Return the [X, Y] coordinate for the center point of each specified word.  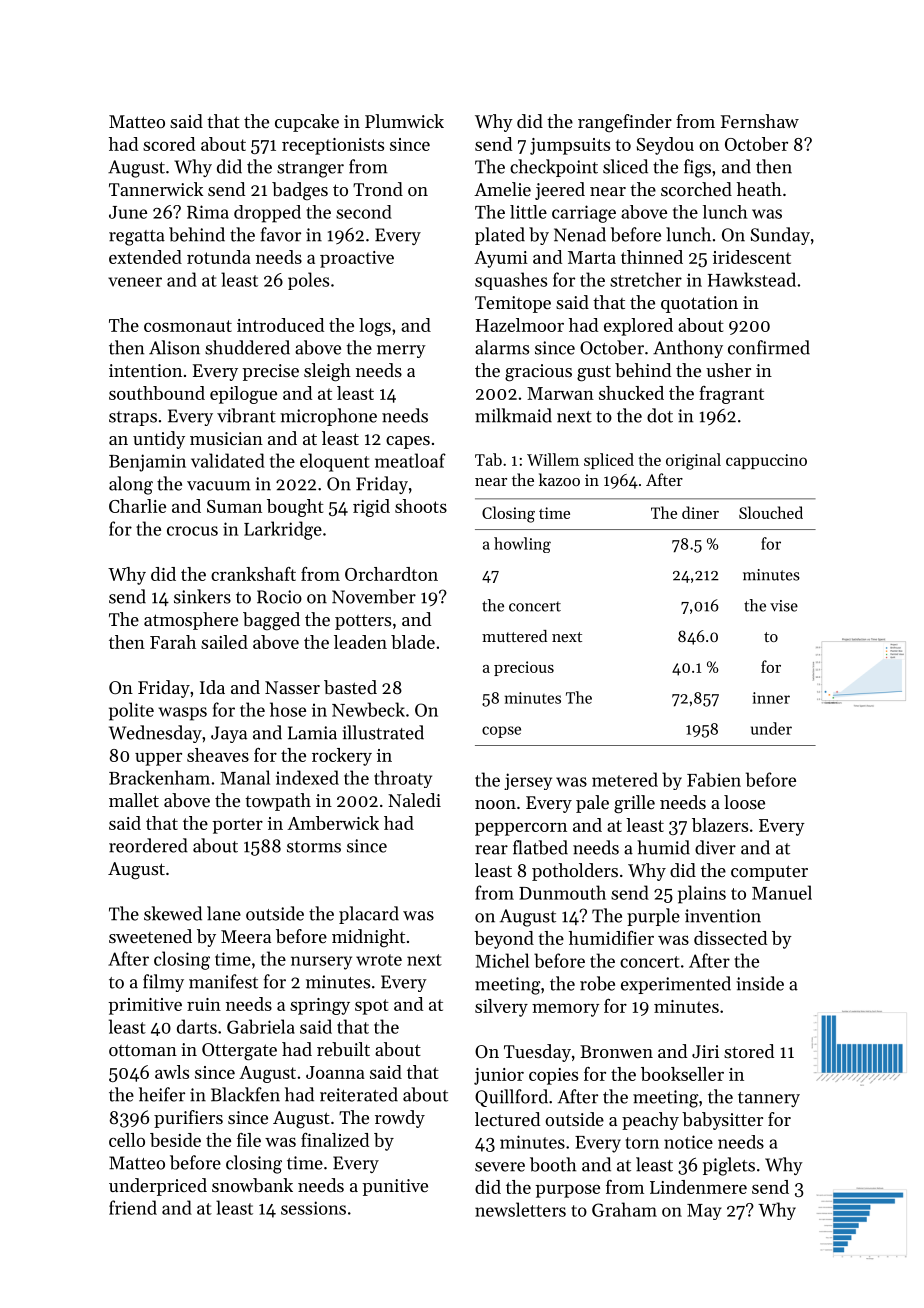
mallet [134, 800]
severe [500, 1167]
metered [625, 779]
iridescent [752, 257]
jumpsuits [570, 146]
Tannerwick [156, 189]
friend [133, 1207]
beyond [504, 940]
